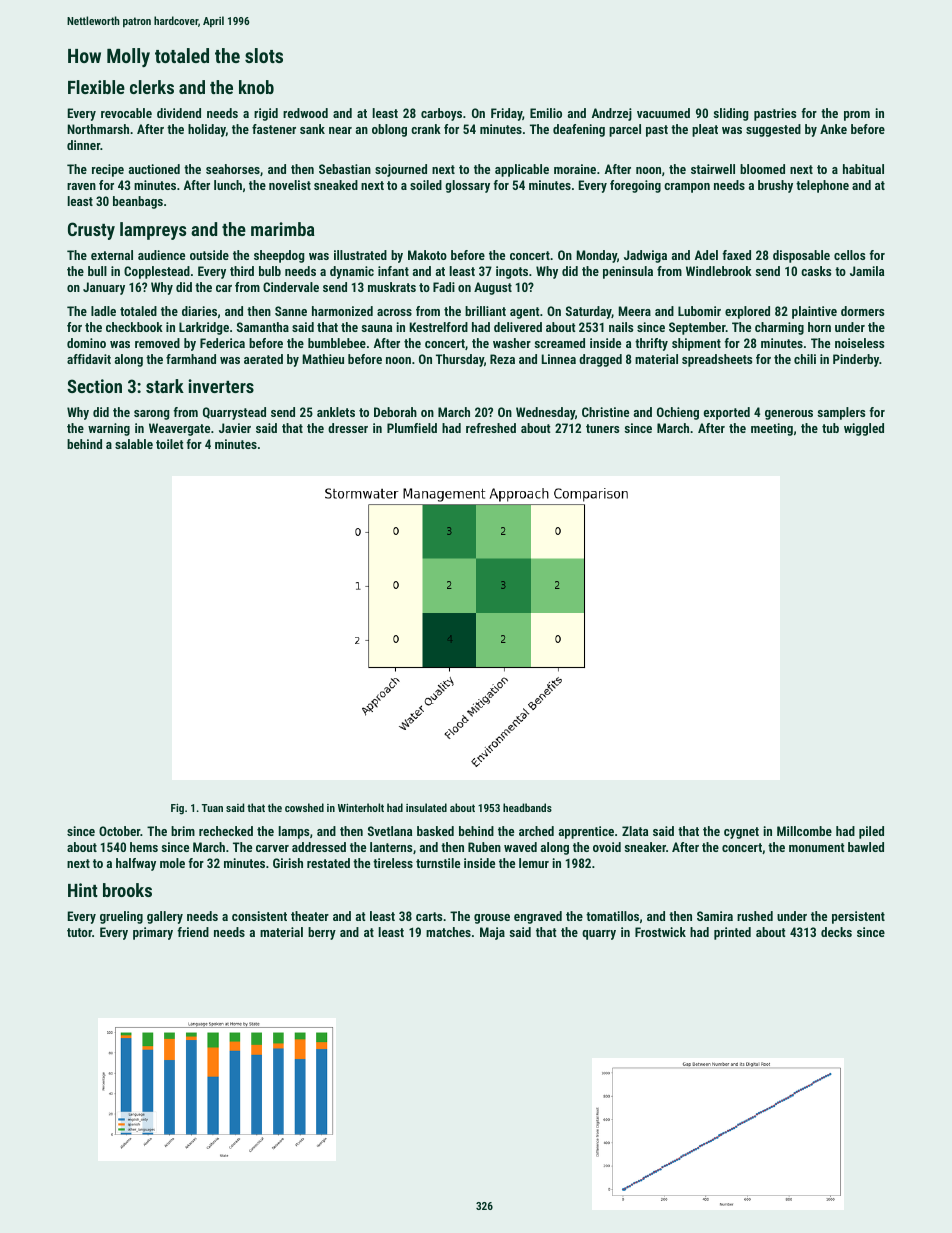  Describe the element at coordinates (134, 444) in the screenshot. I see `salable` at that location.
